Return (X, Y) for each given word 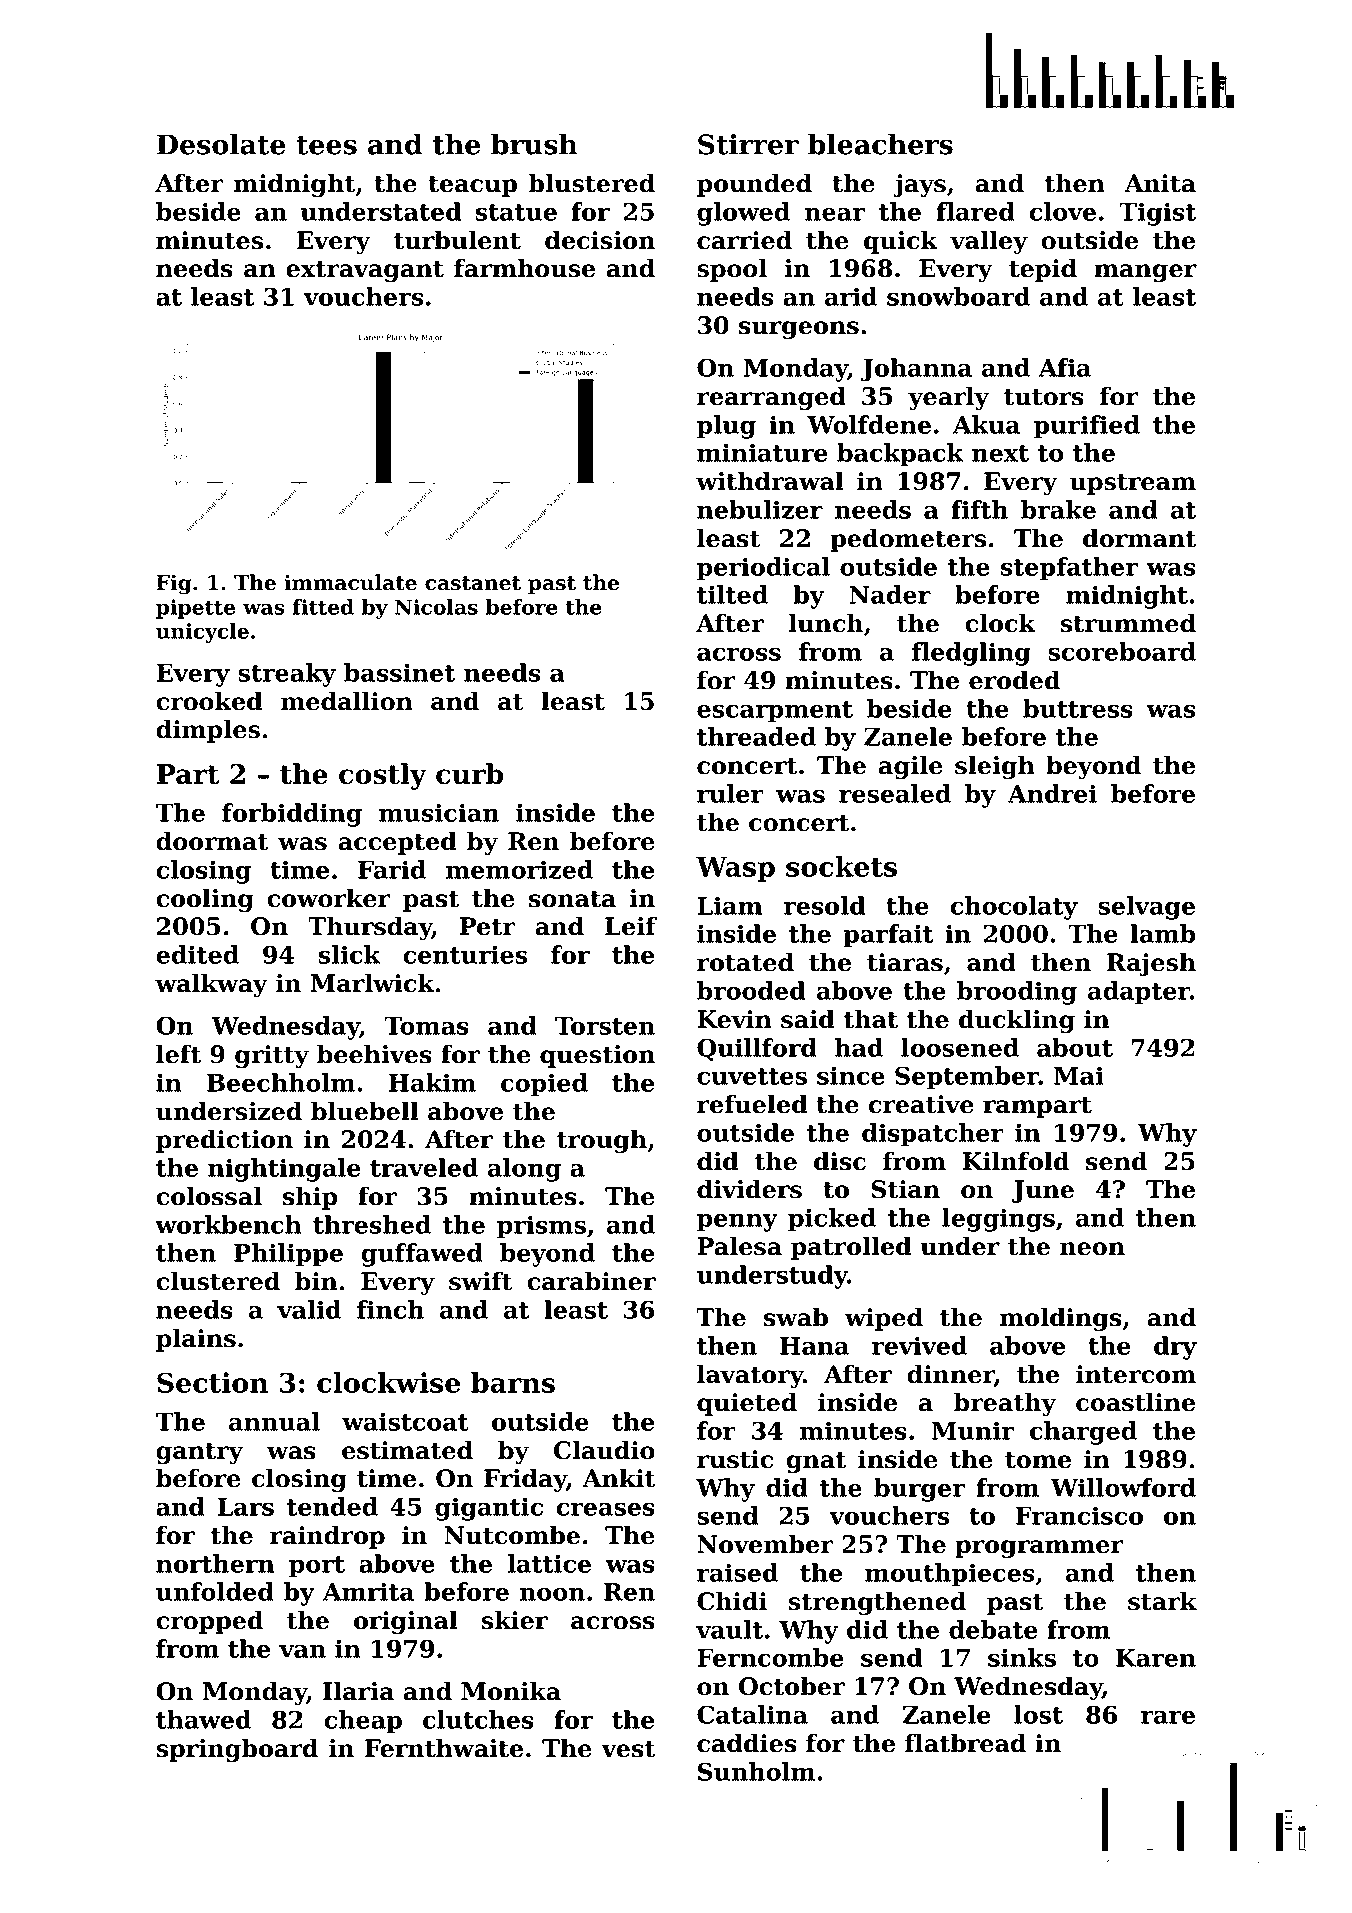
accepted (397, 843)
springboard (237, 1750)
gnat (816, 1462)
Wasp (735, 869)
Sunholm (756, 1771)
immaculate (350, 582)
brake (1058, 509)
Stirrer (748, 144)
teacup (472, 186)
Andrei (1052, 793)
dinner (950, 1375)
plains (196, 1340)
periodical (763, 569)
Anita (1160, 183)
